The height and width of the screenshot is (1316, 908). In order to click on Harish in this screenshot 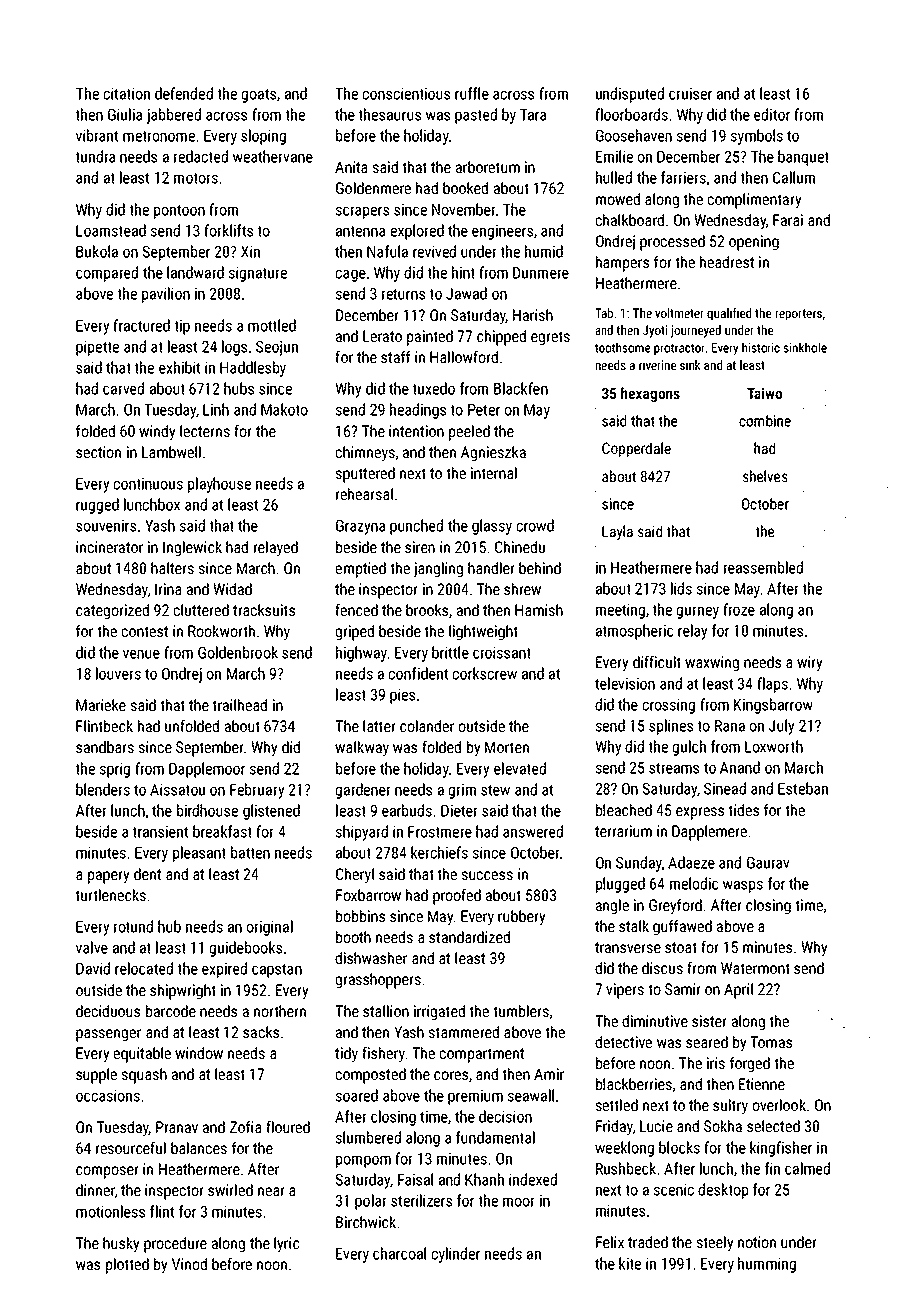, I will do `click(533, 315)`.
